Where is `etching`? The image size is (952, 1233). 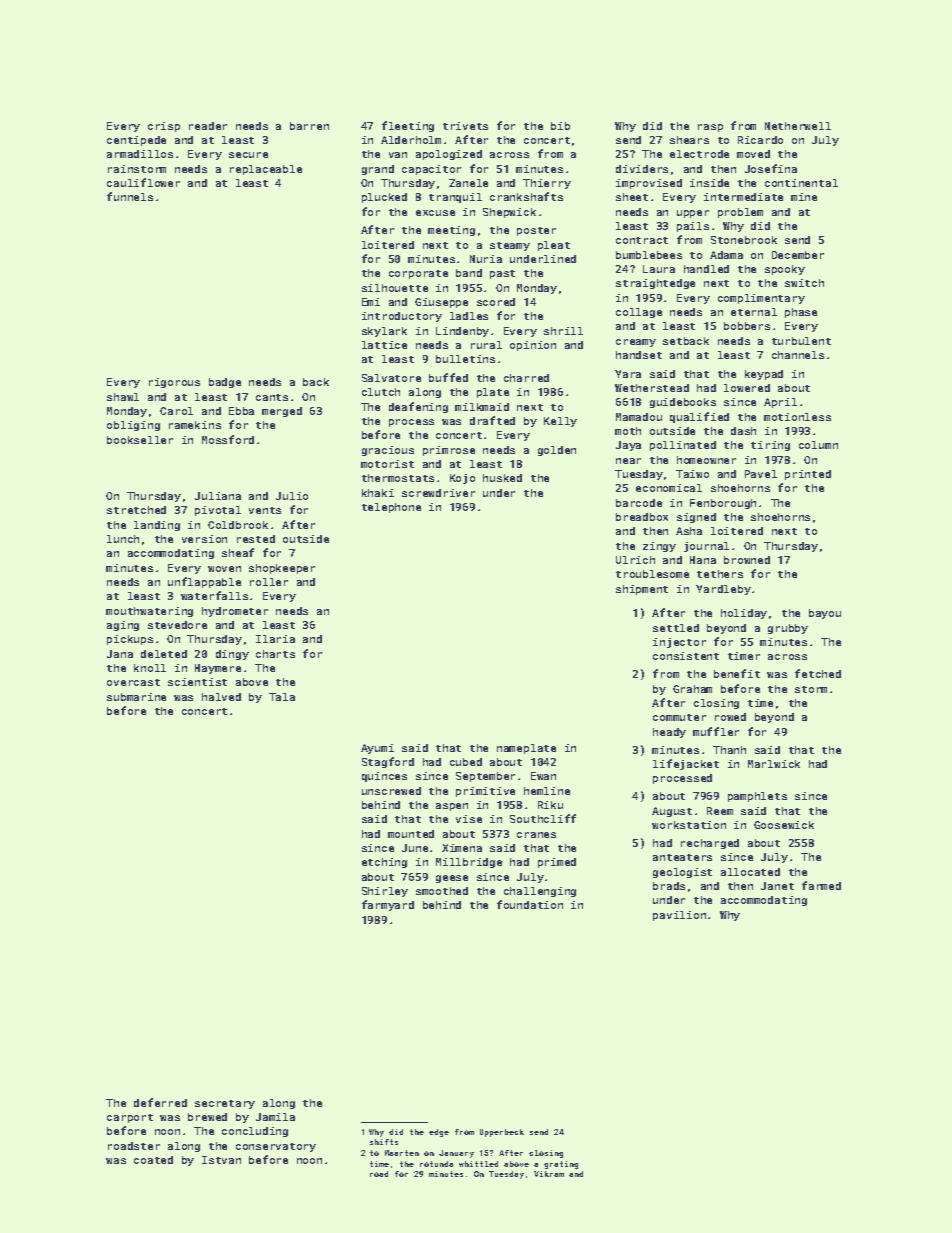
etching is located at coordinates (384, 863).
